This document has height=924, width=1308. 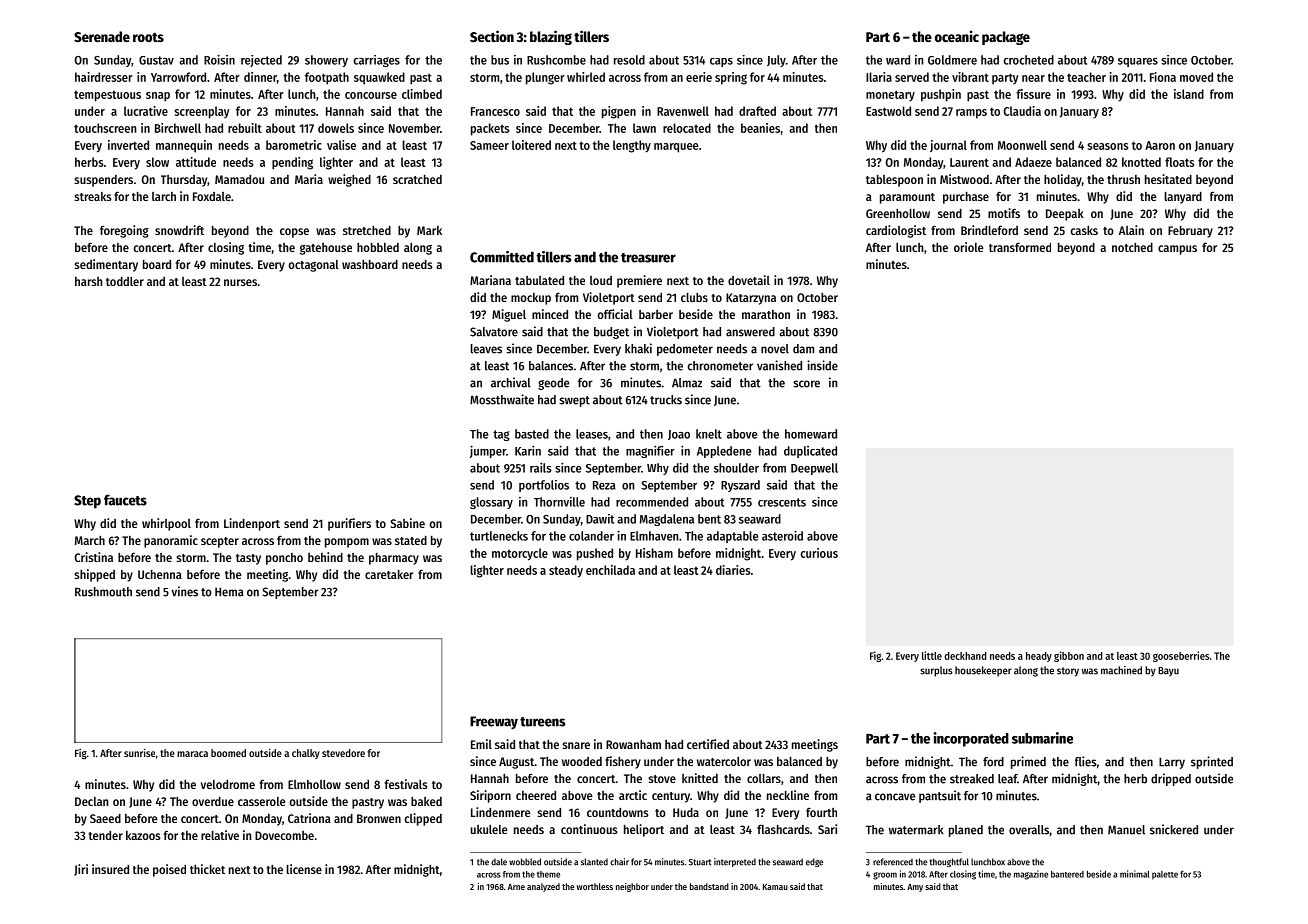 I want to click on paramount, so click(x=907, y=198).
